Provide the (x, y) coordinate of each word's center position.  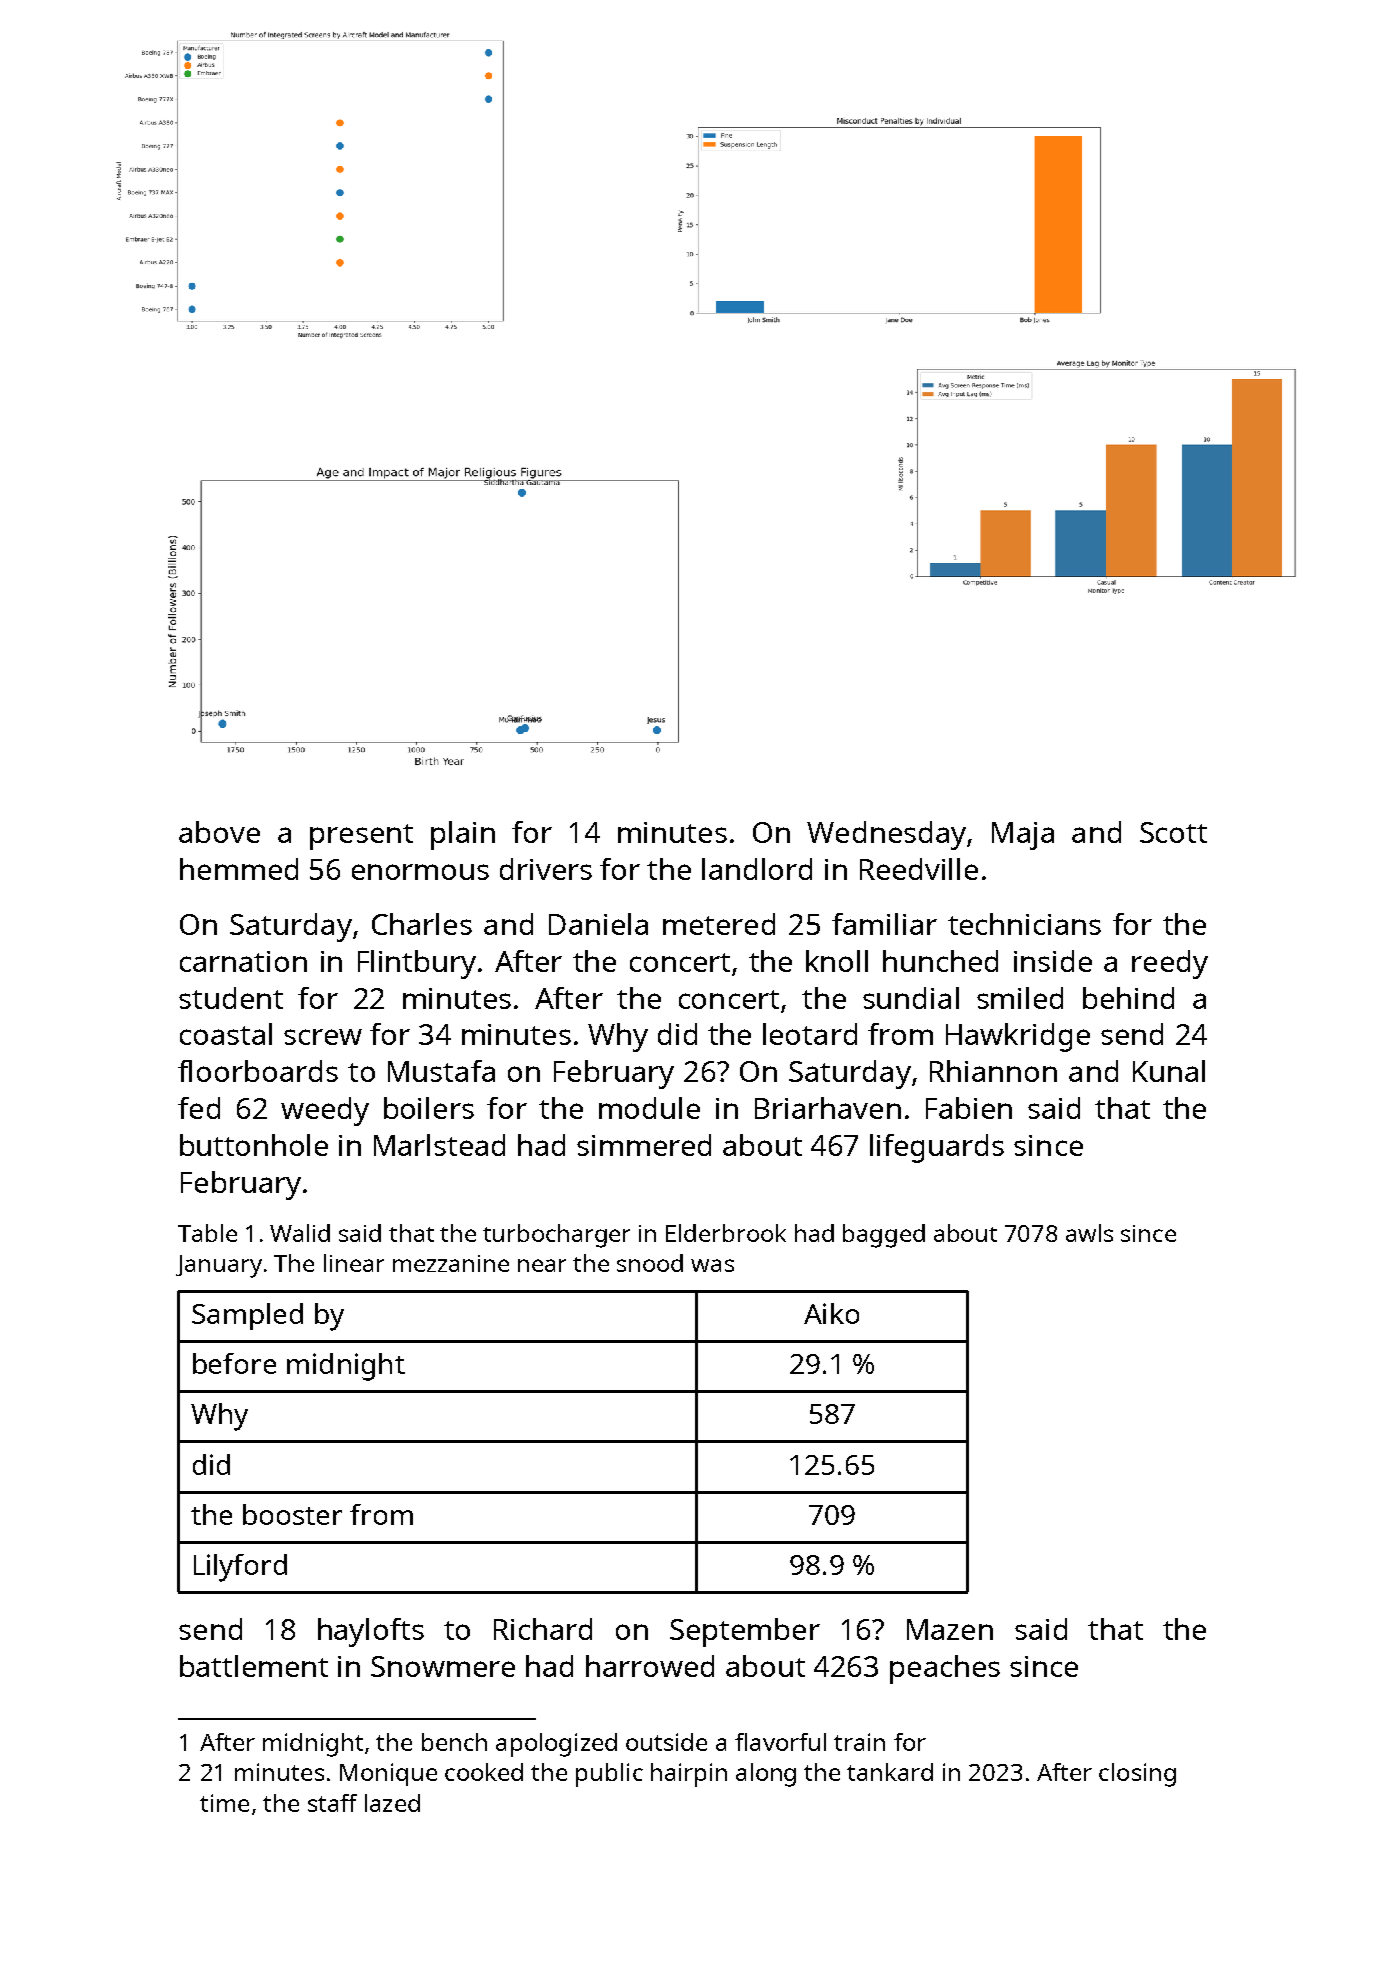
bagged (884, 1236)
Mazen (950, 1629)
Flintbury (417, 964)
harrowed (650, 1666)
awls (1089, 1233)
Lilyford (240, 1568)
